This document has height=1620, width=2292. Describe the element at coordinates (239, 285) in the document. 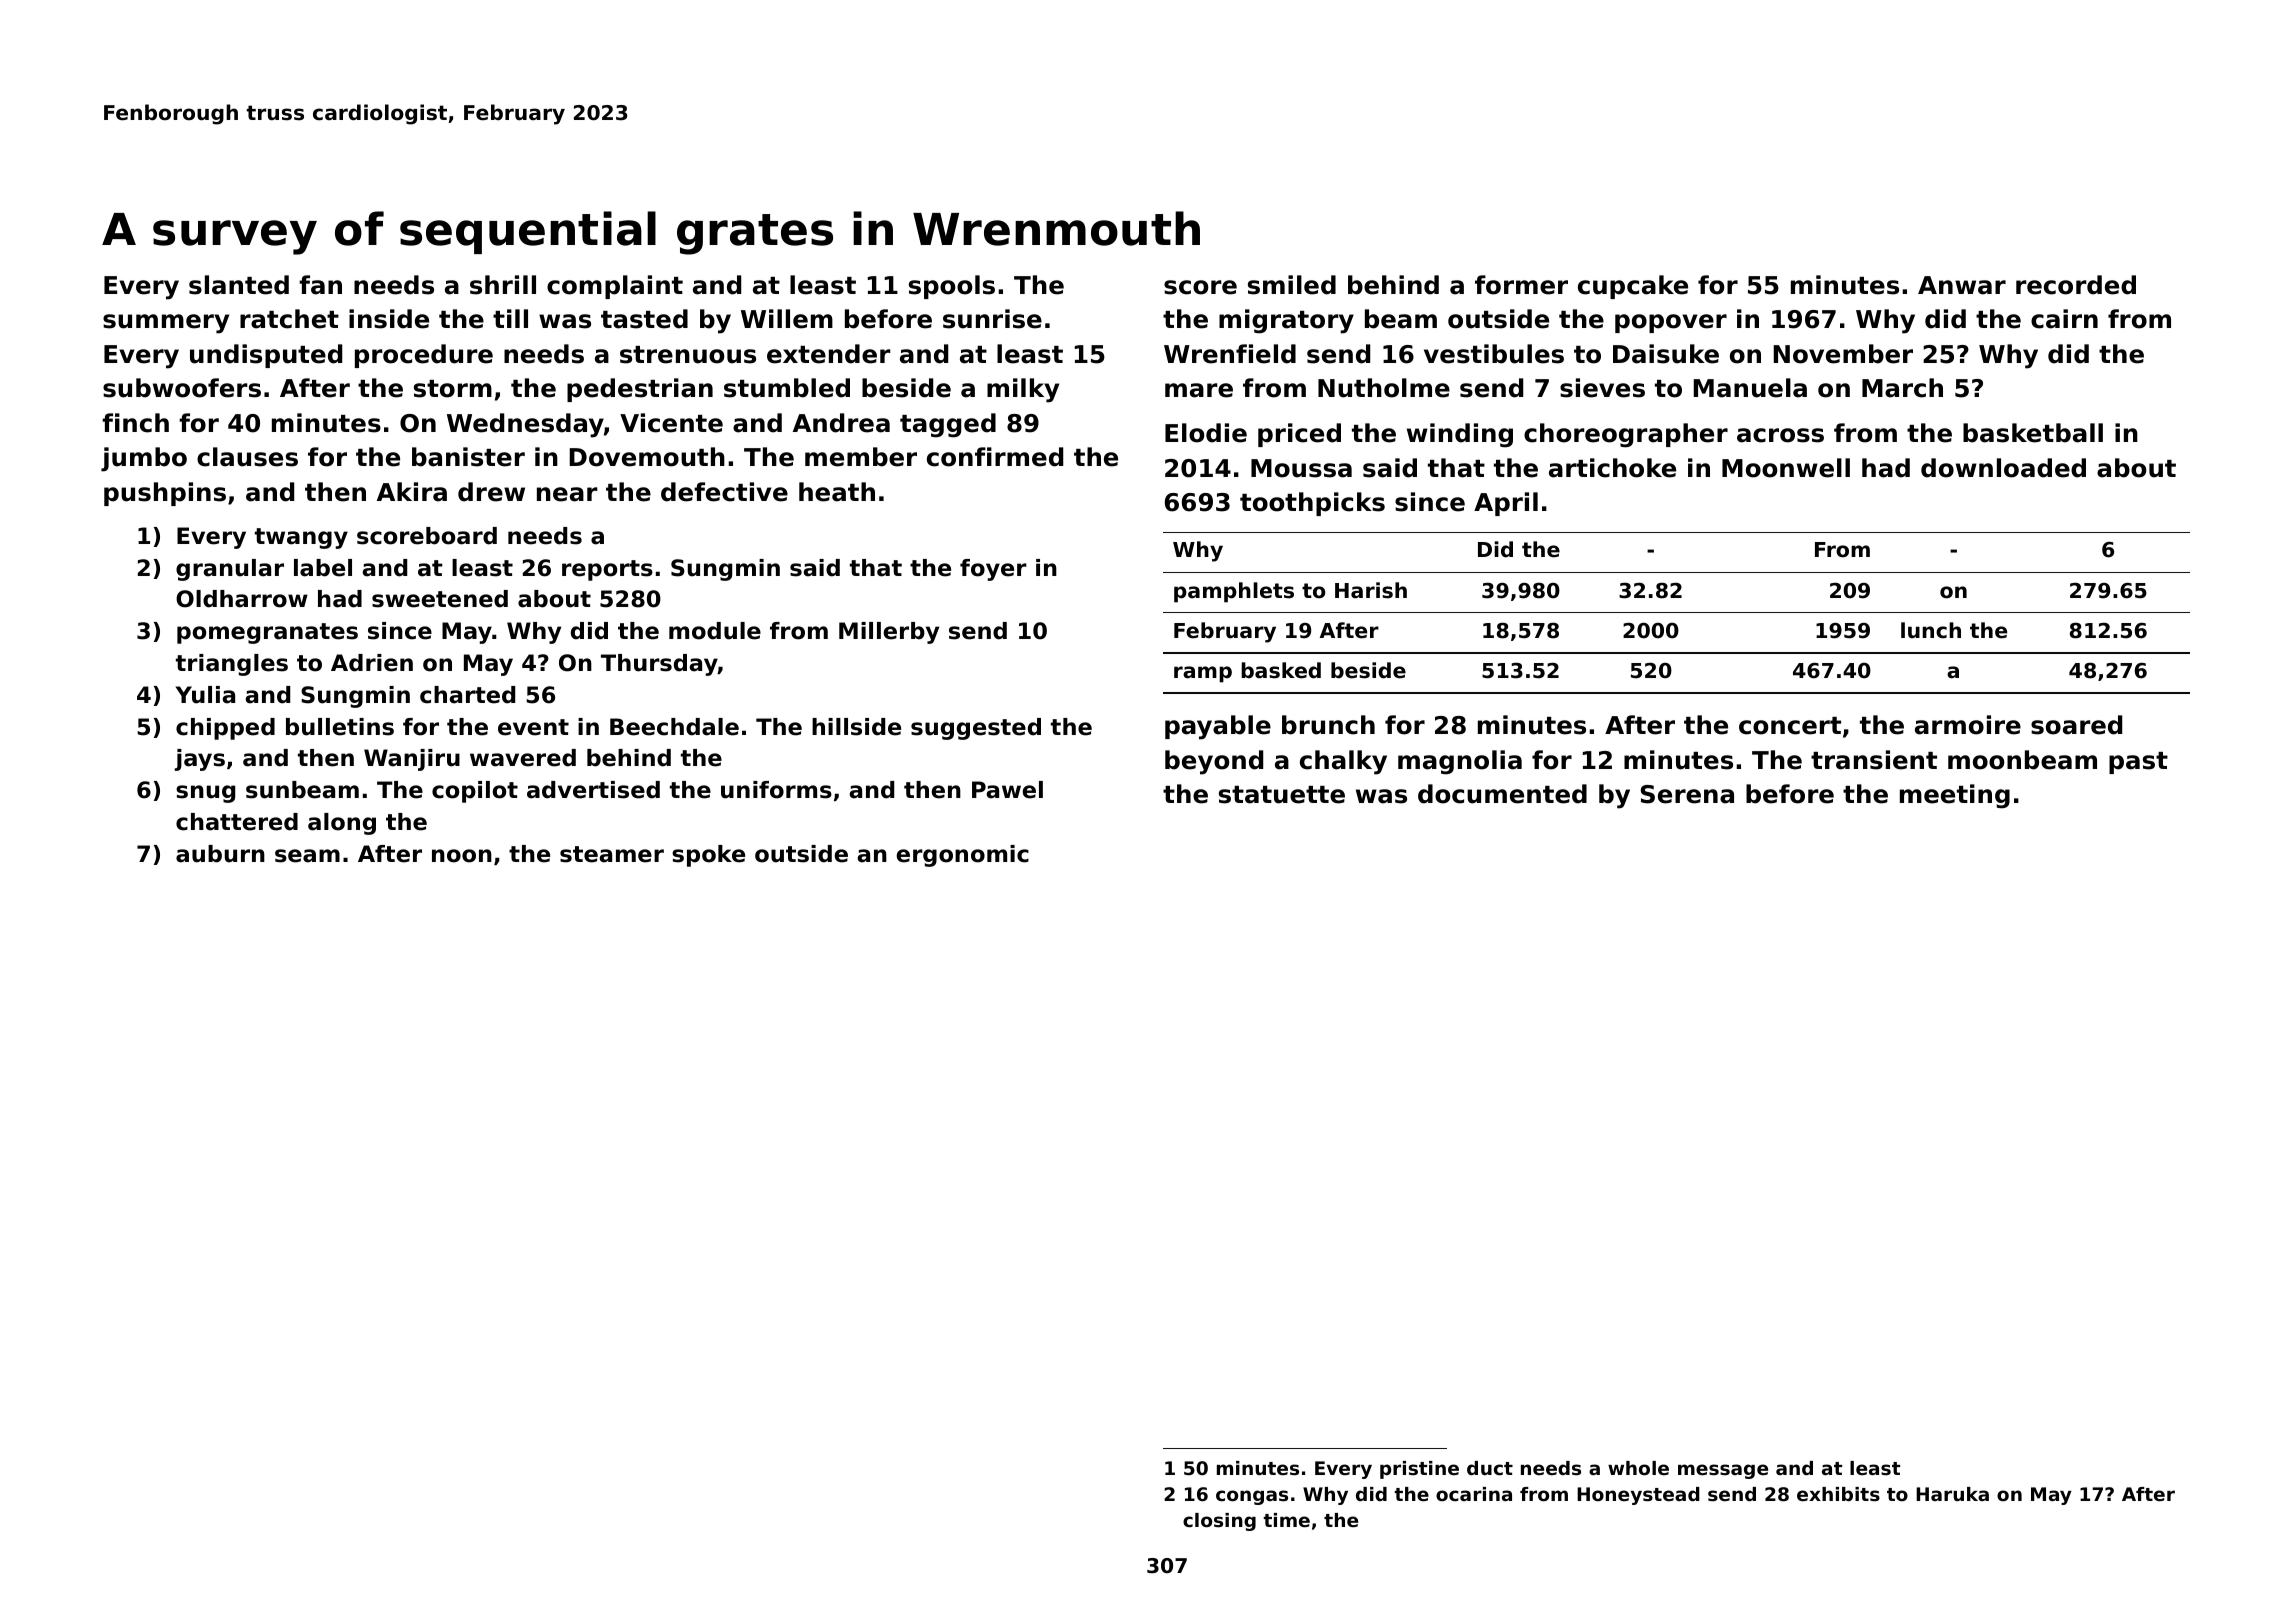

I see `slanted` at that location.
